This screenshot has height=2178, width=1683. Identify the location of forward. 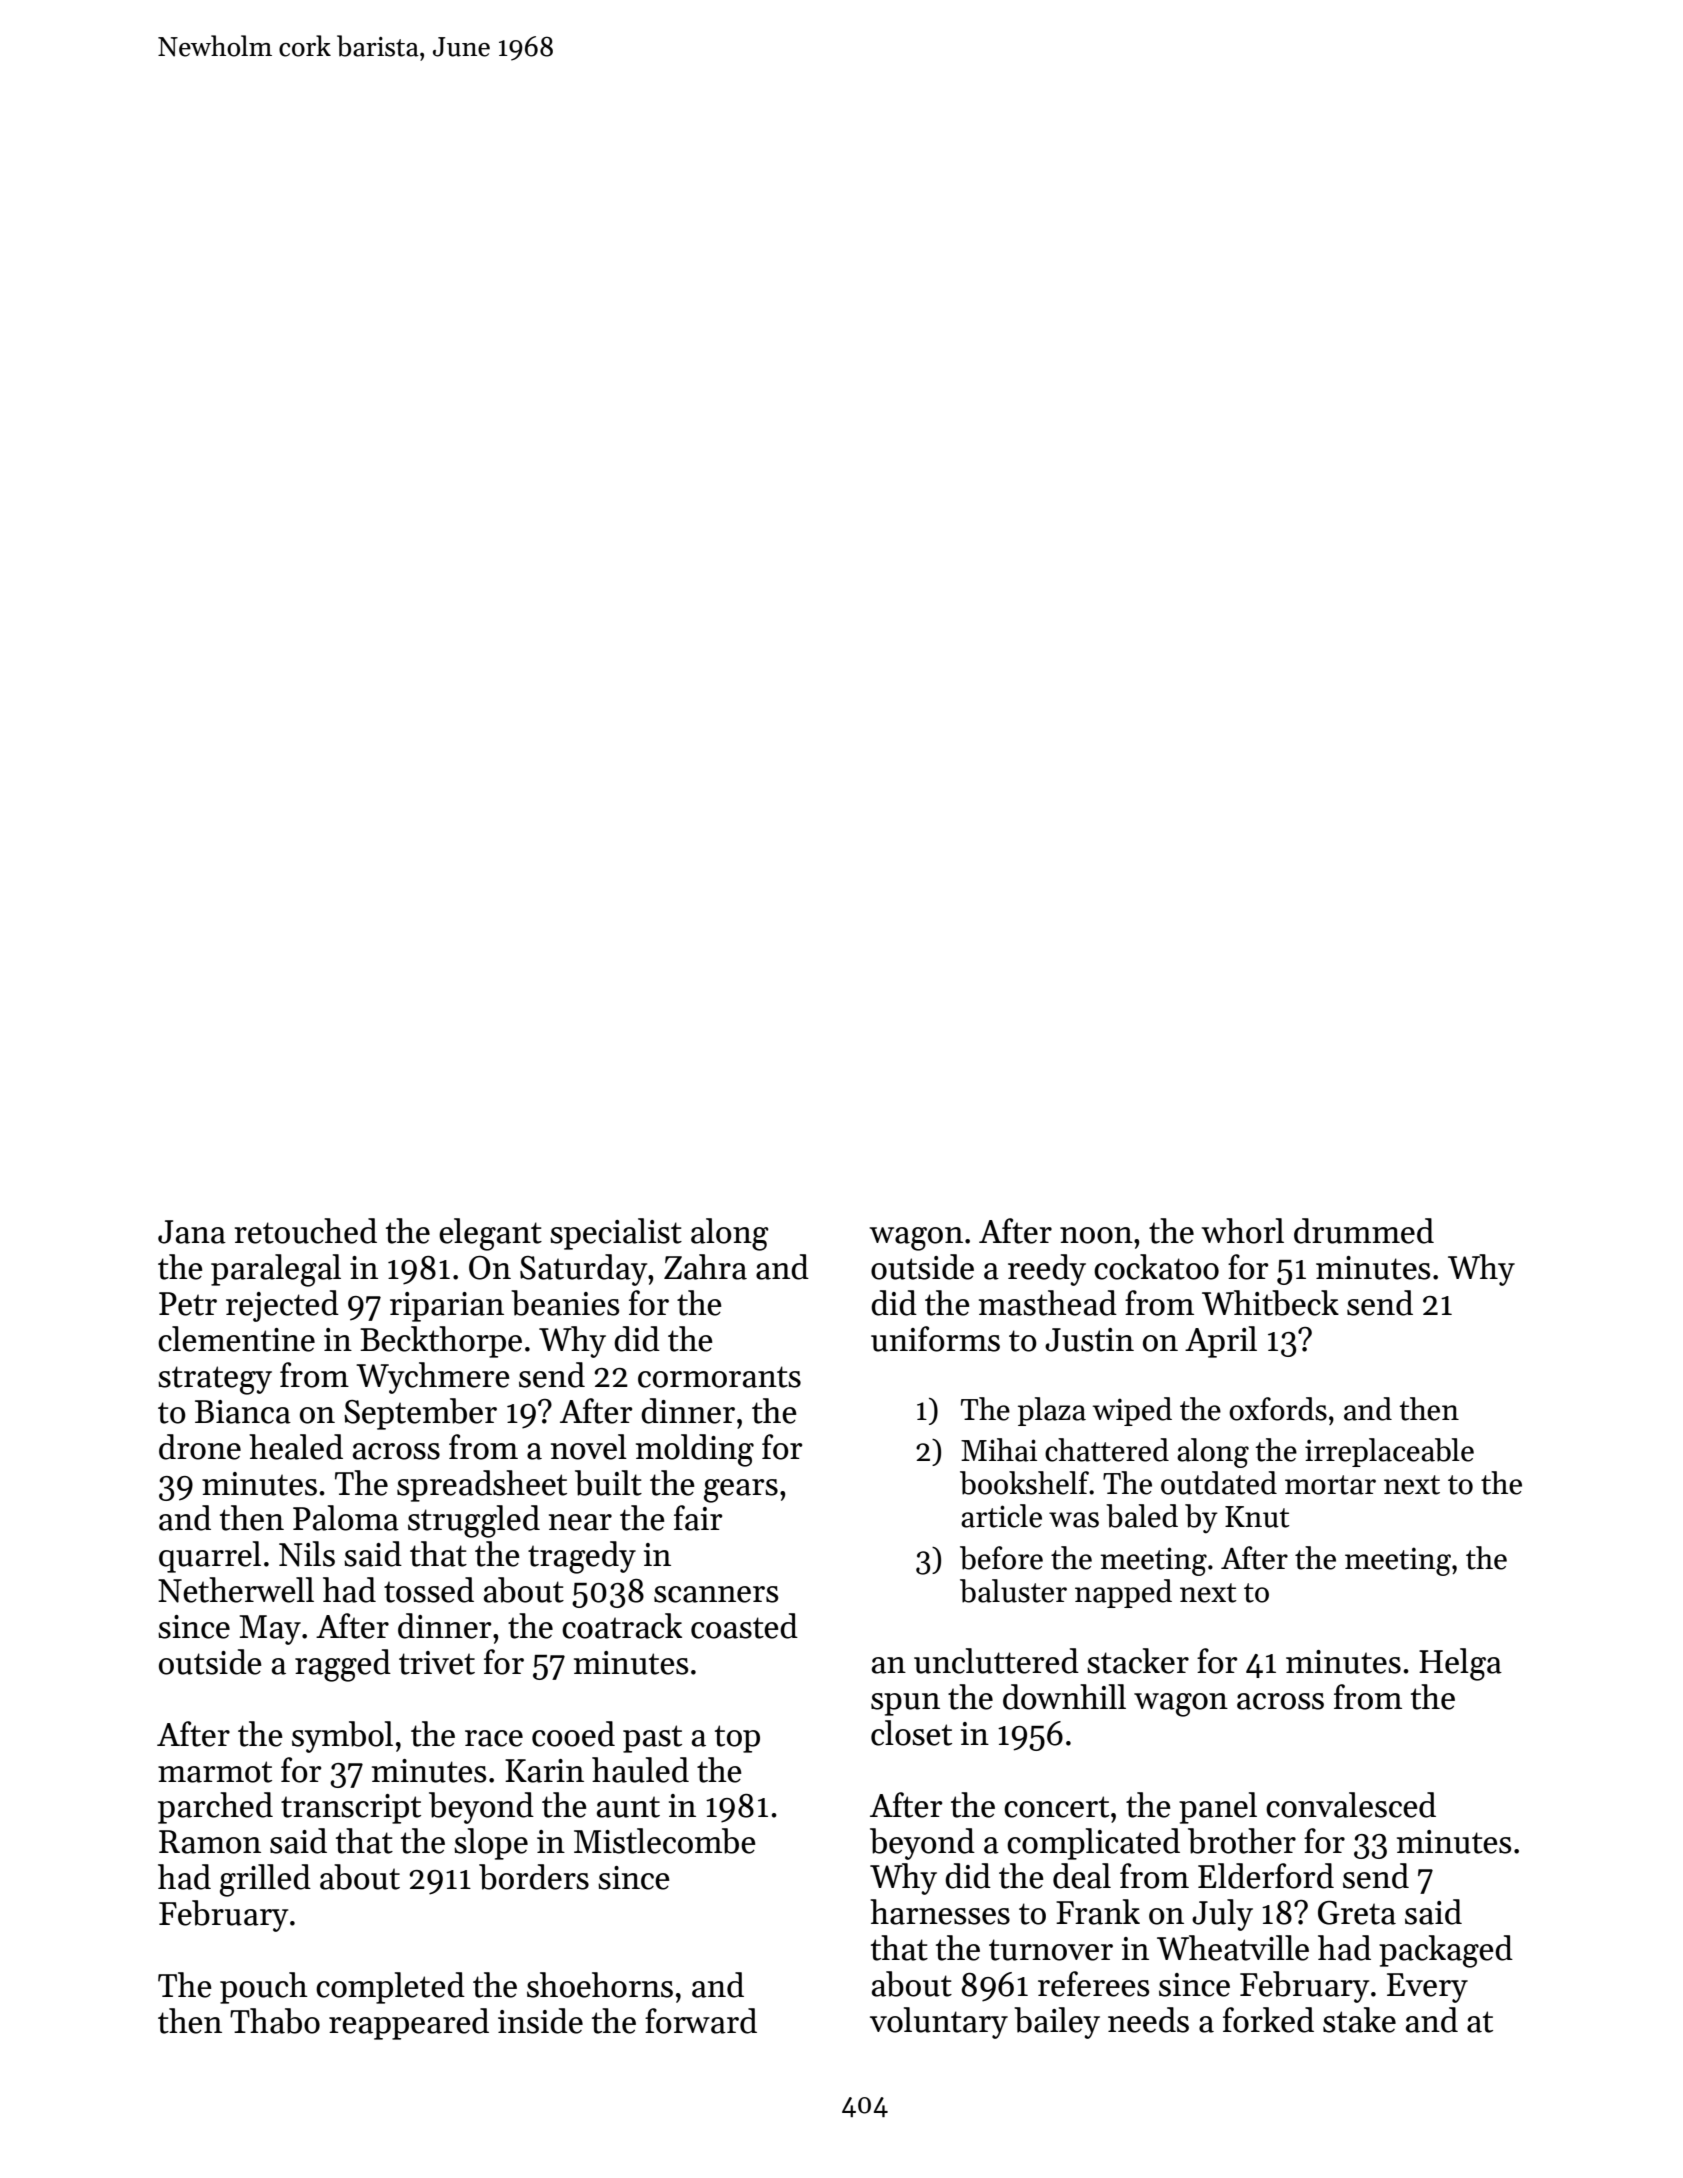
(701, 2021).
